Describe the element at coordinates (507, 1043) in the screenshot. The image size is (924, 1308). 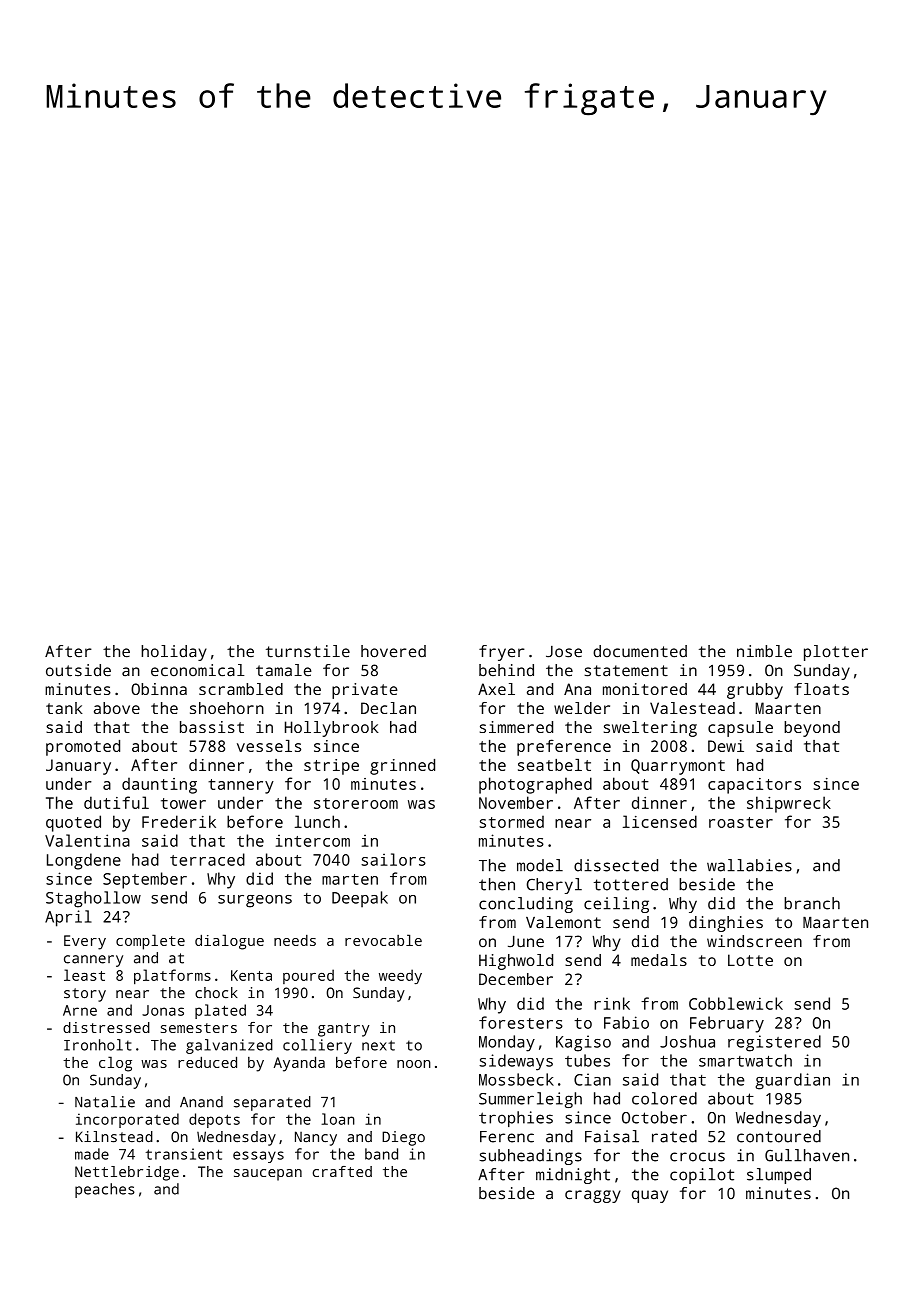
I see `Monday` at that location.
